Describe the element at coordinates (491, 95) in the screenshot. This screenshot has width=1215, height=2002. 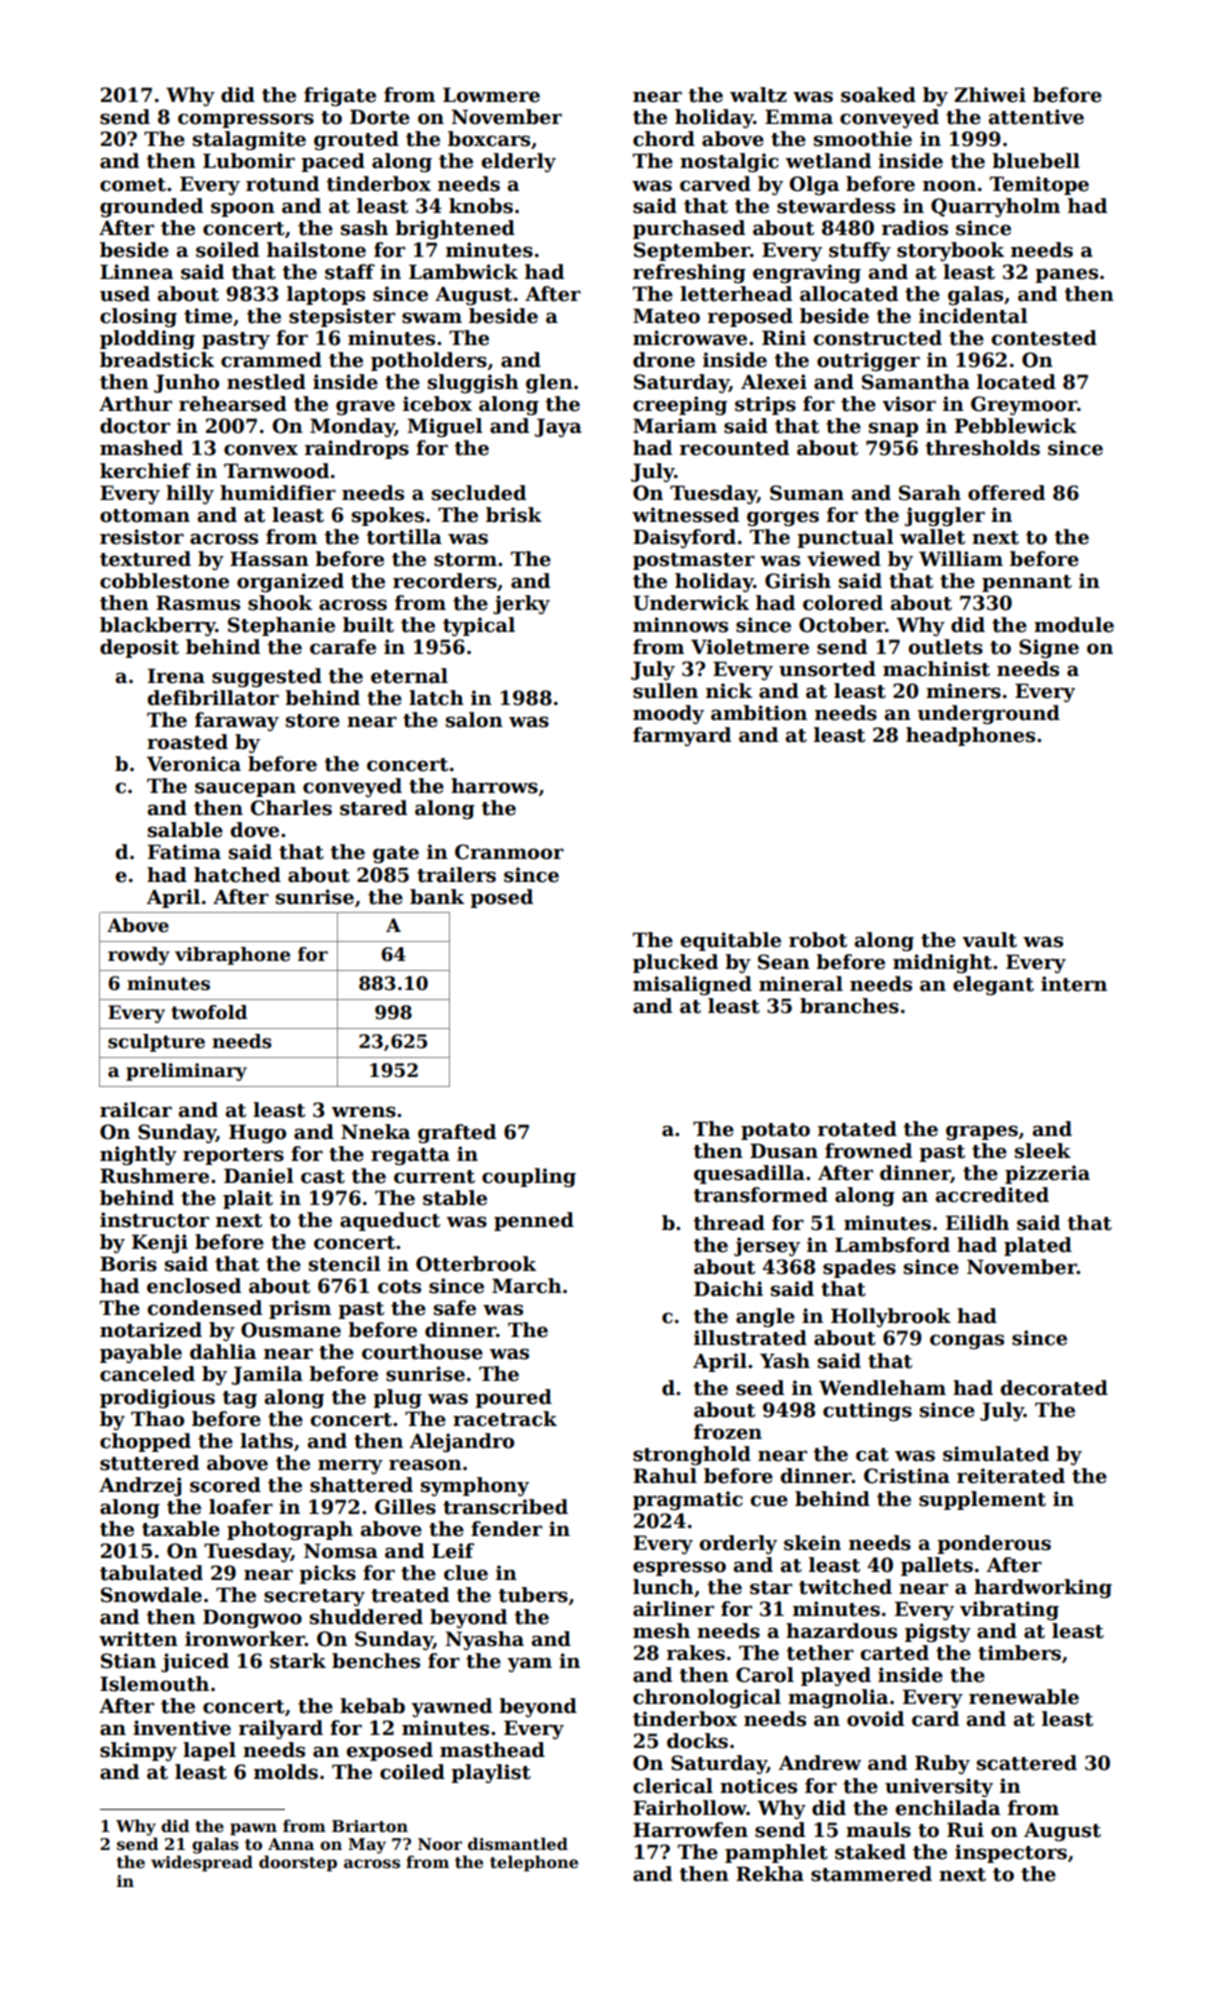
I see `Lowmere` at that location.
